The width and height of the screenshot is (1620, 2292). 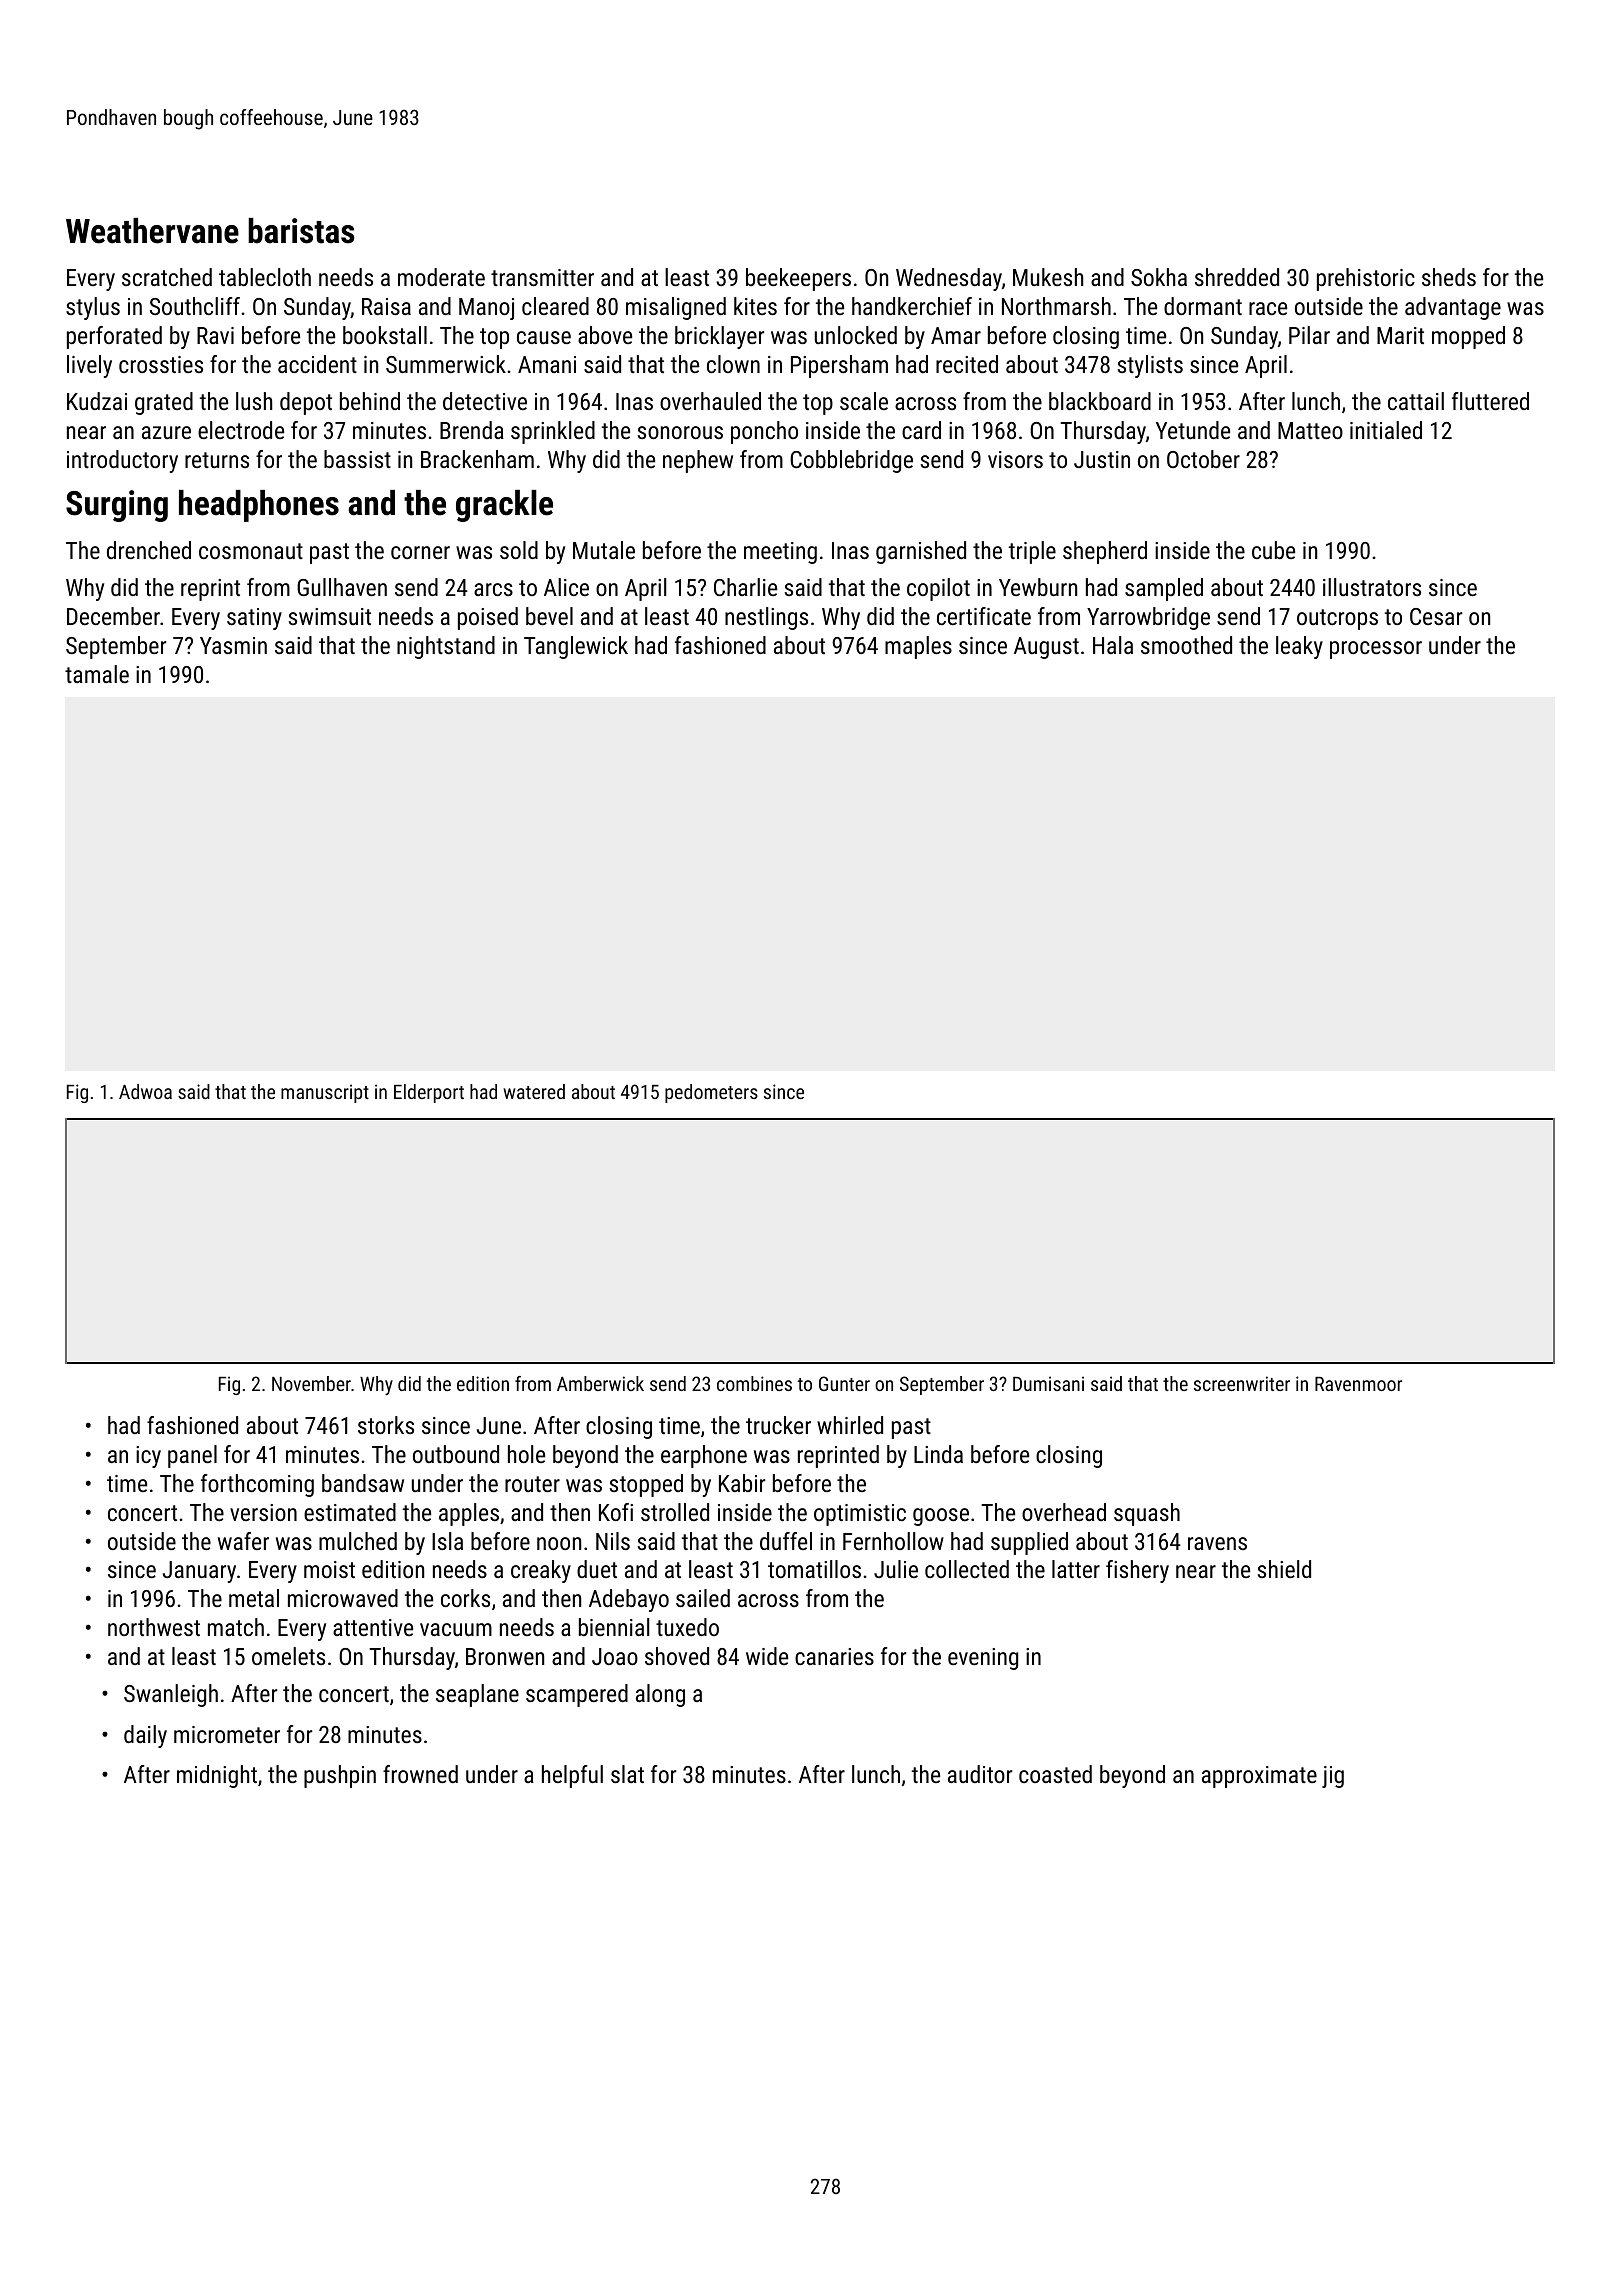 What do you see at coordinates (301, 231) in the screenshot?
I see `baristas` at bounding box center [301, 231].
